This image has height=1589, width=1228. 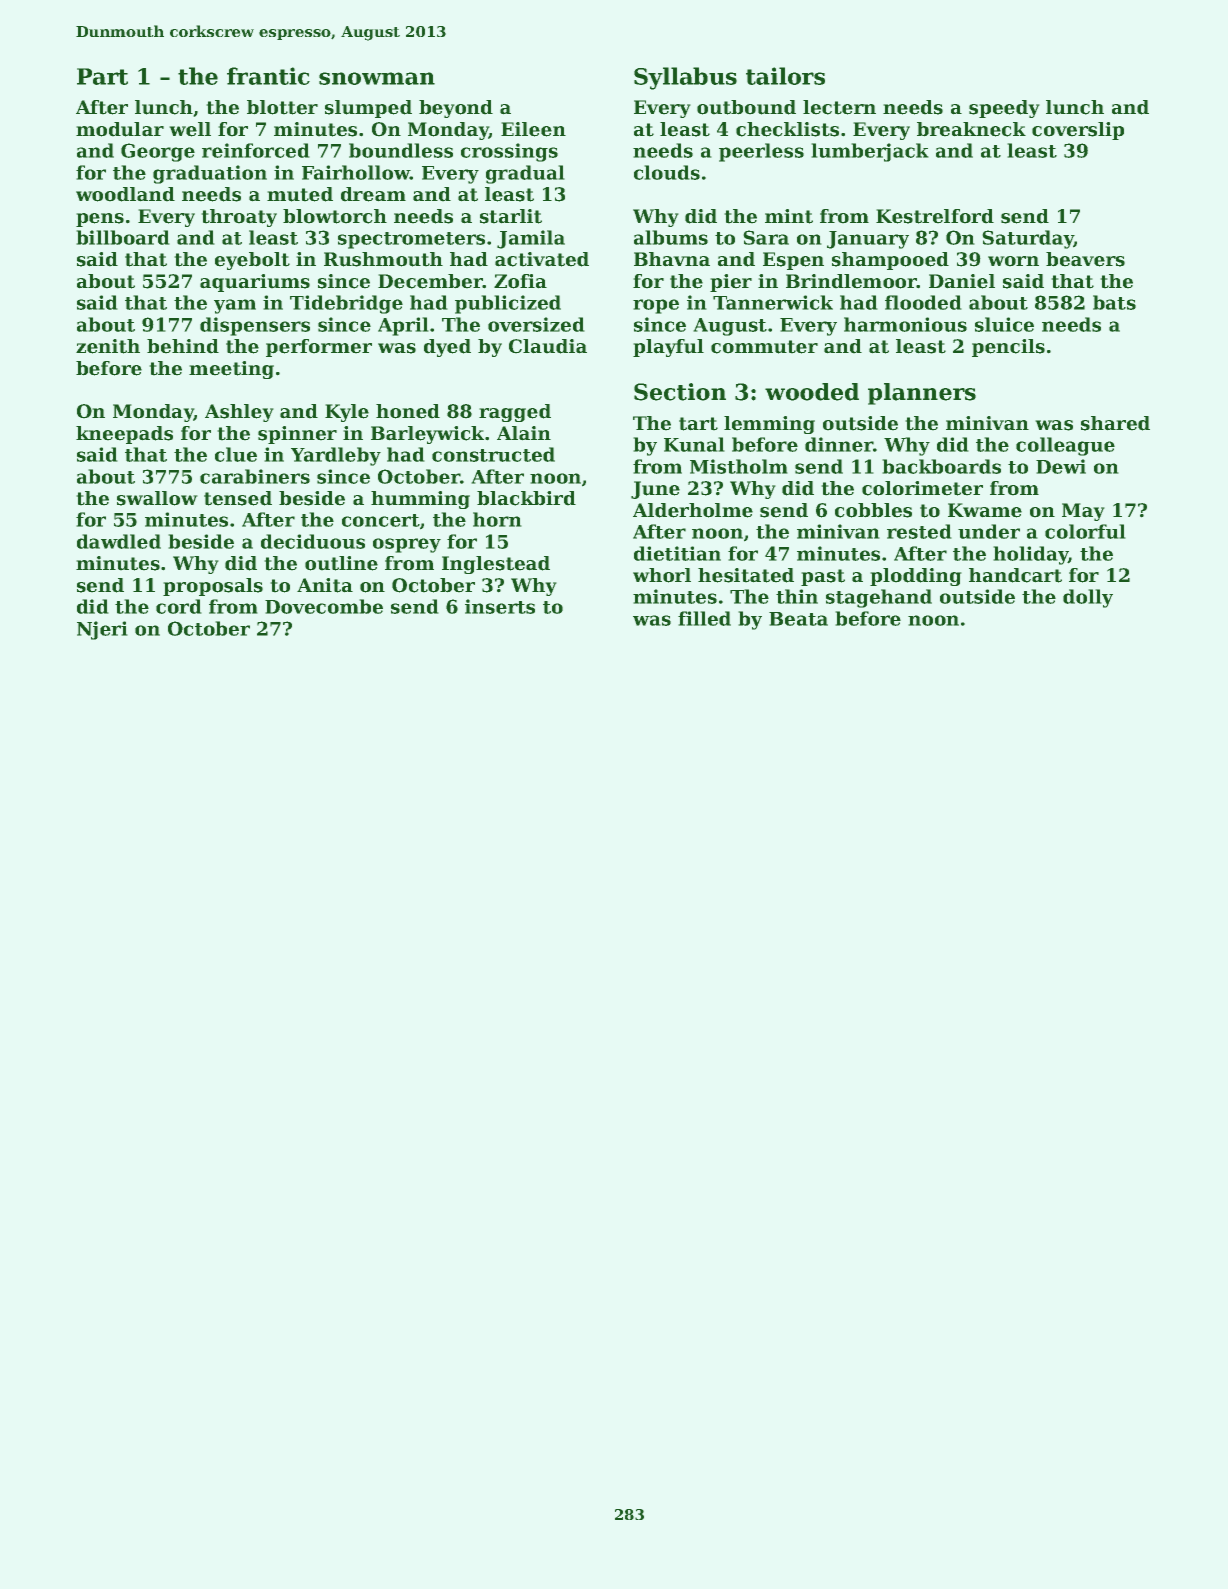 What do you see at coordinates (511, 216) in the image?
I see `starlit` at bounding box center [511, 216].
